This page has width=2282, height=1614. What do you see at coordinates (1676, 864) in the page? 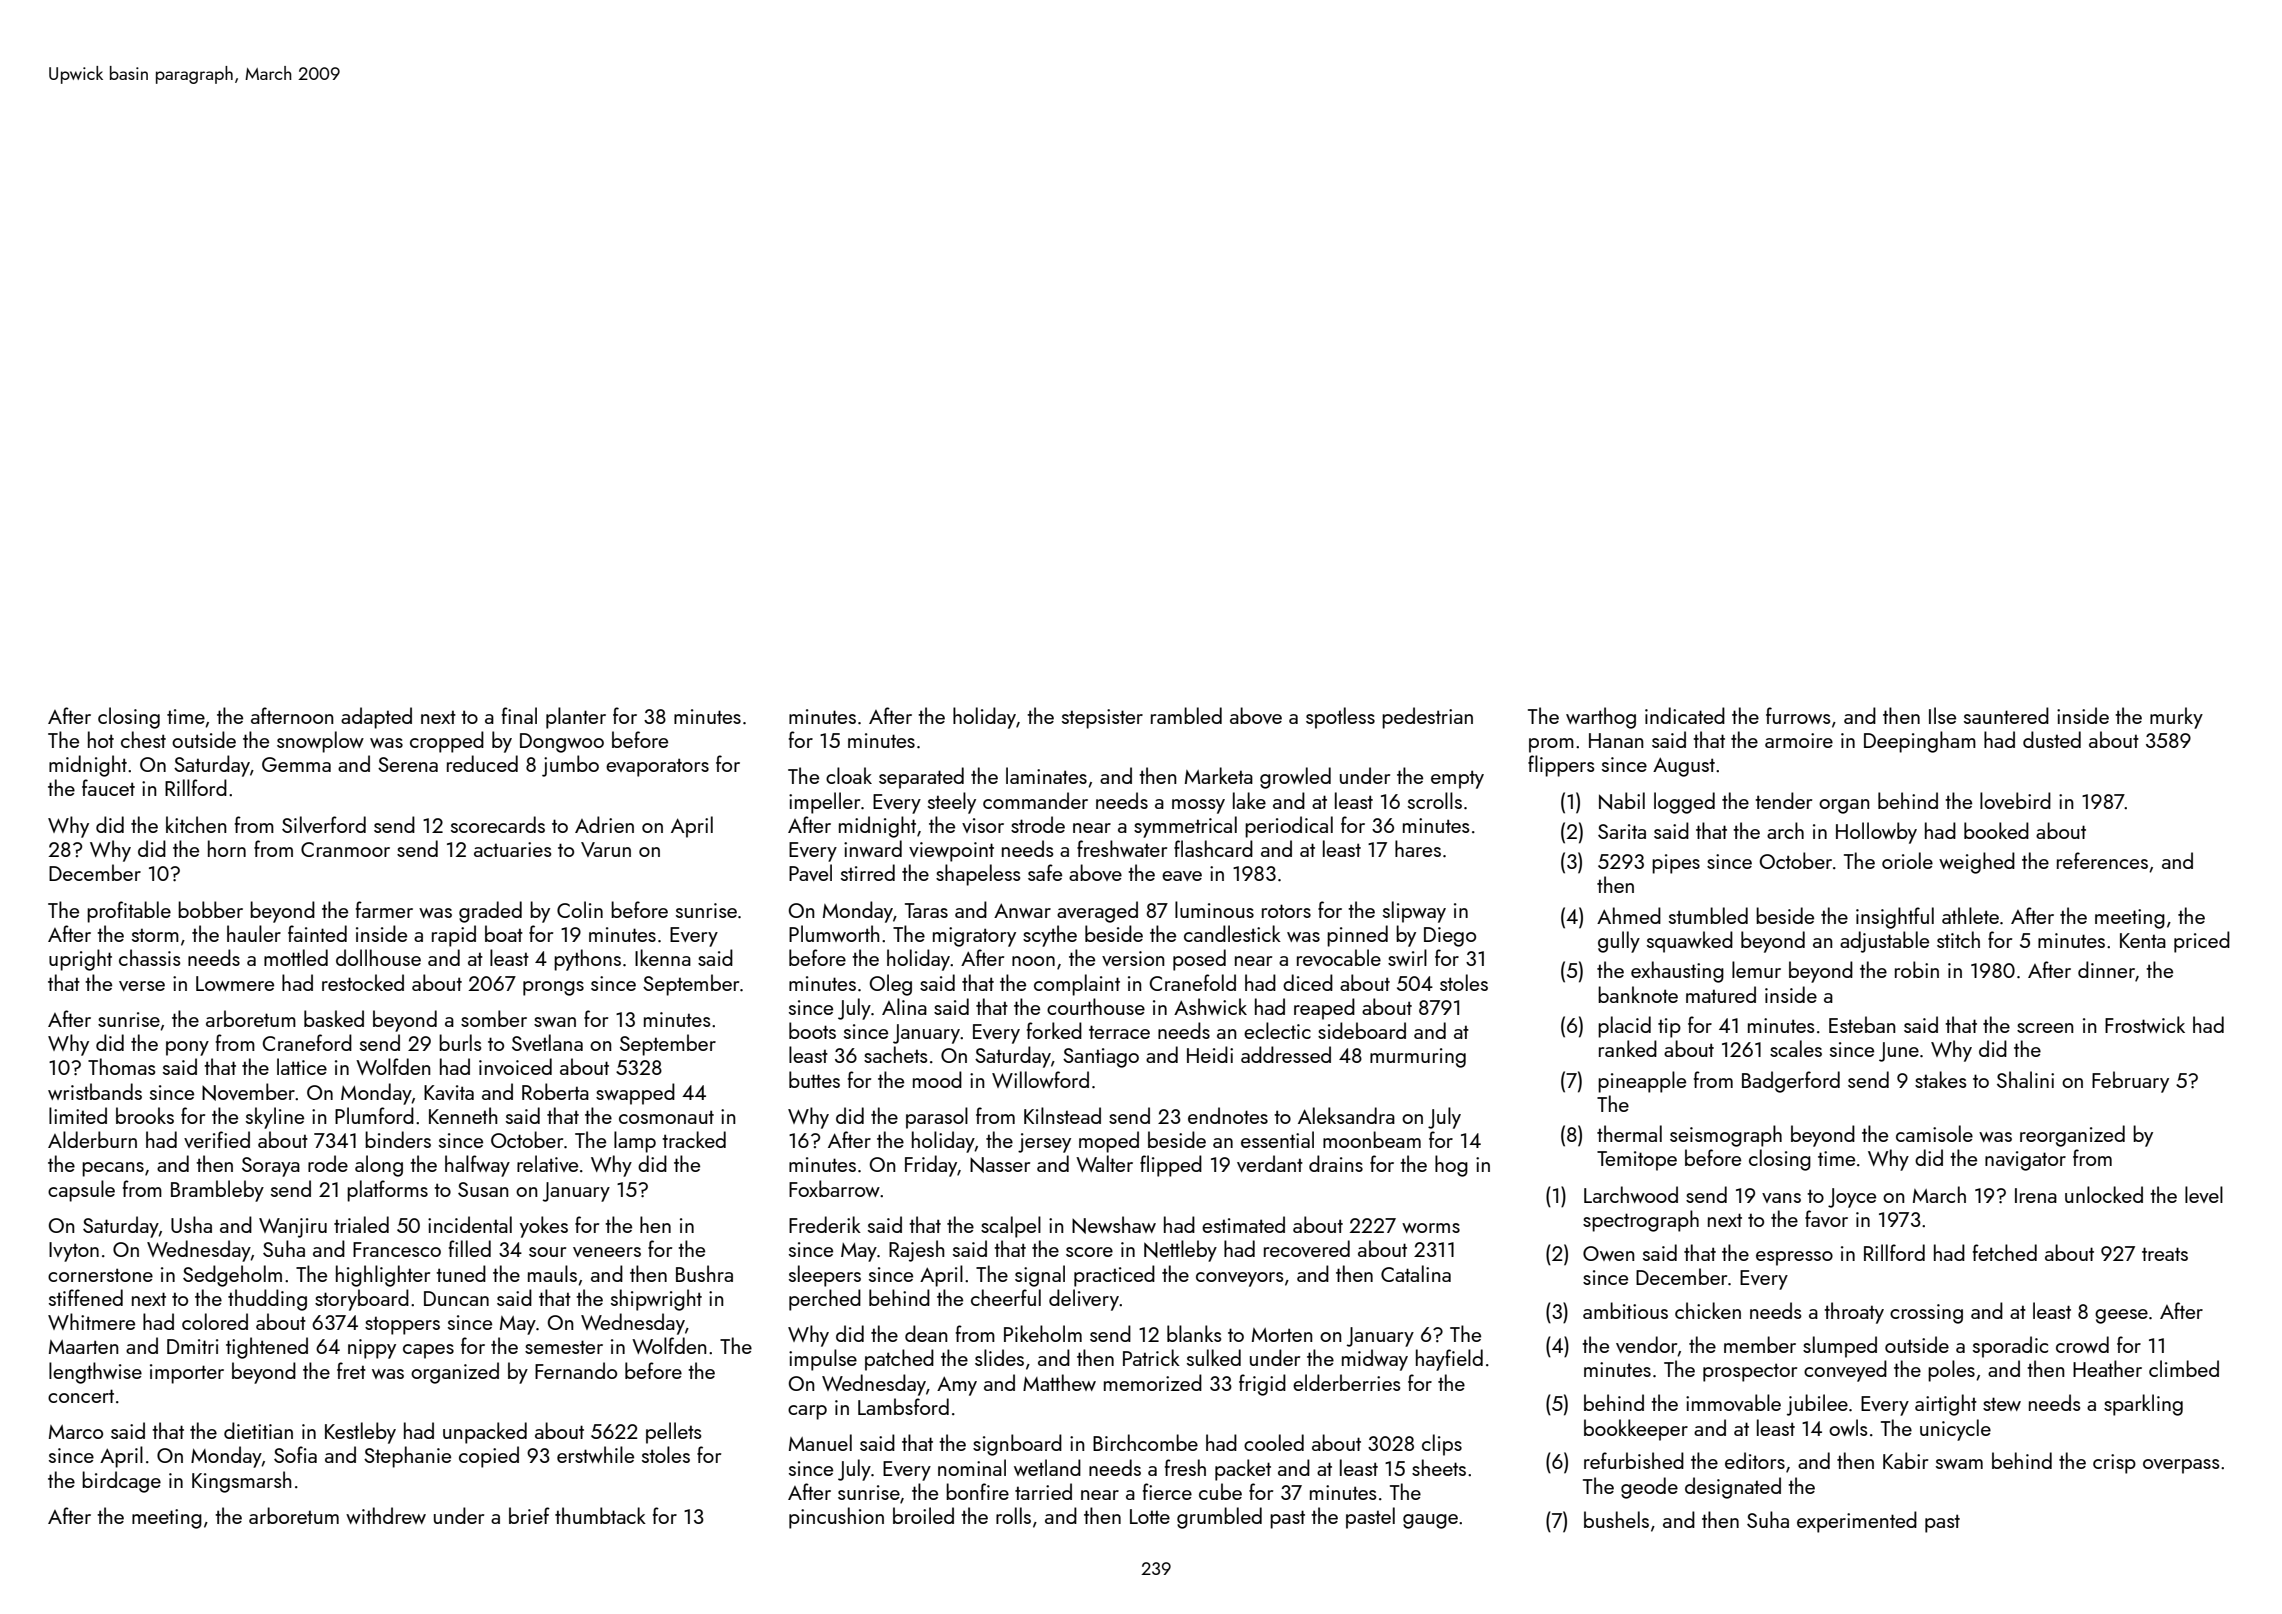
I see `pipes` at bounding box center [1676, 864].
